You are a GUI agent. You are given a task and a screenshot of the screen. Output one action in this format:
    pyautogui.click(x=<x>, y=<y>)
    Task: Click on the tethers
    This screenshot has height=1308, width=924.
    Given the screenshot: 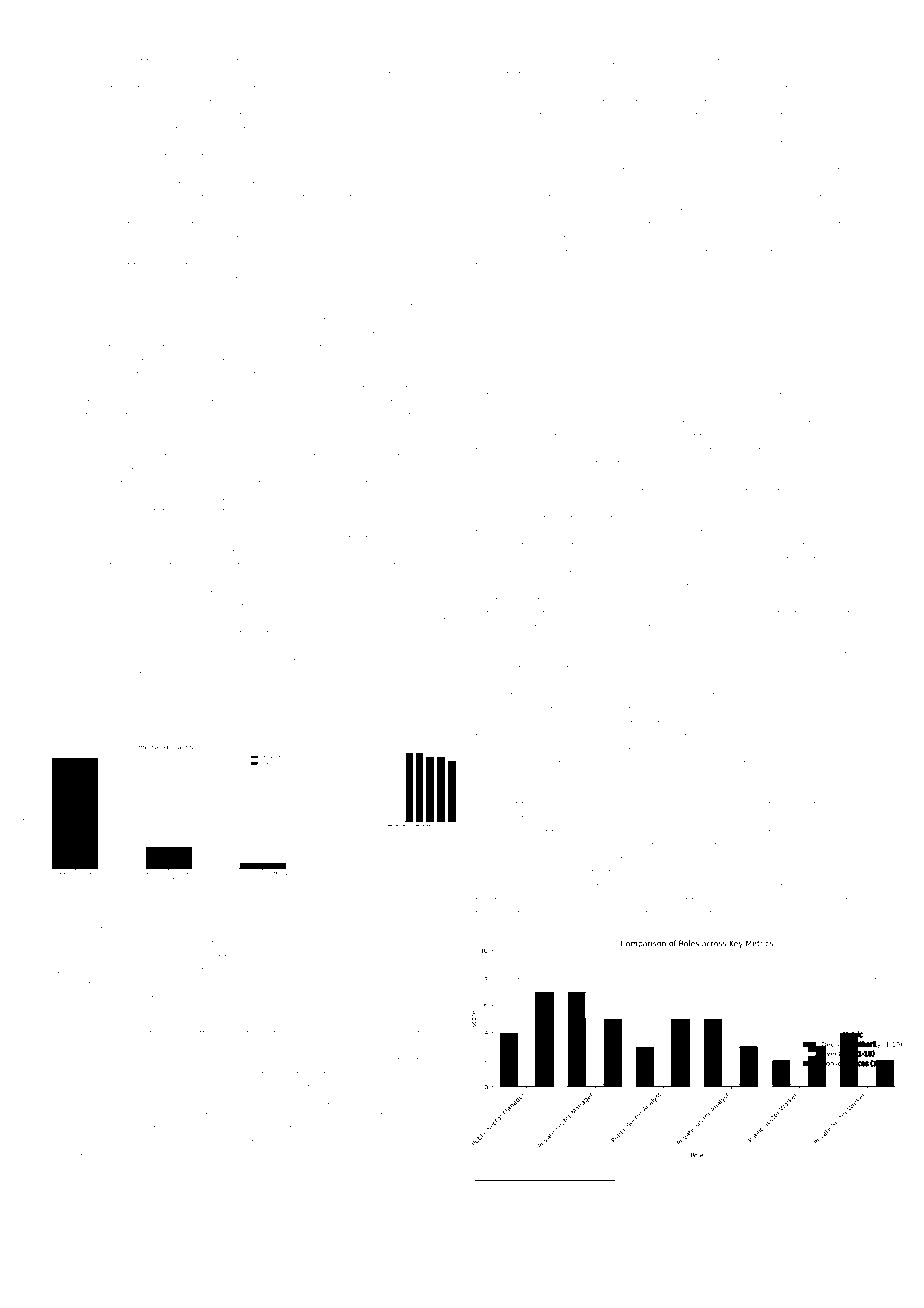 What is the action you would take?
    pyautogui.click(x=127, y=1157)
